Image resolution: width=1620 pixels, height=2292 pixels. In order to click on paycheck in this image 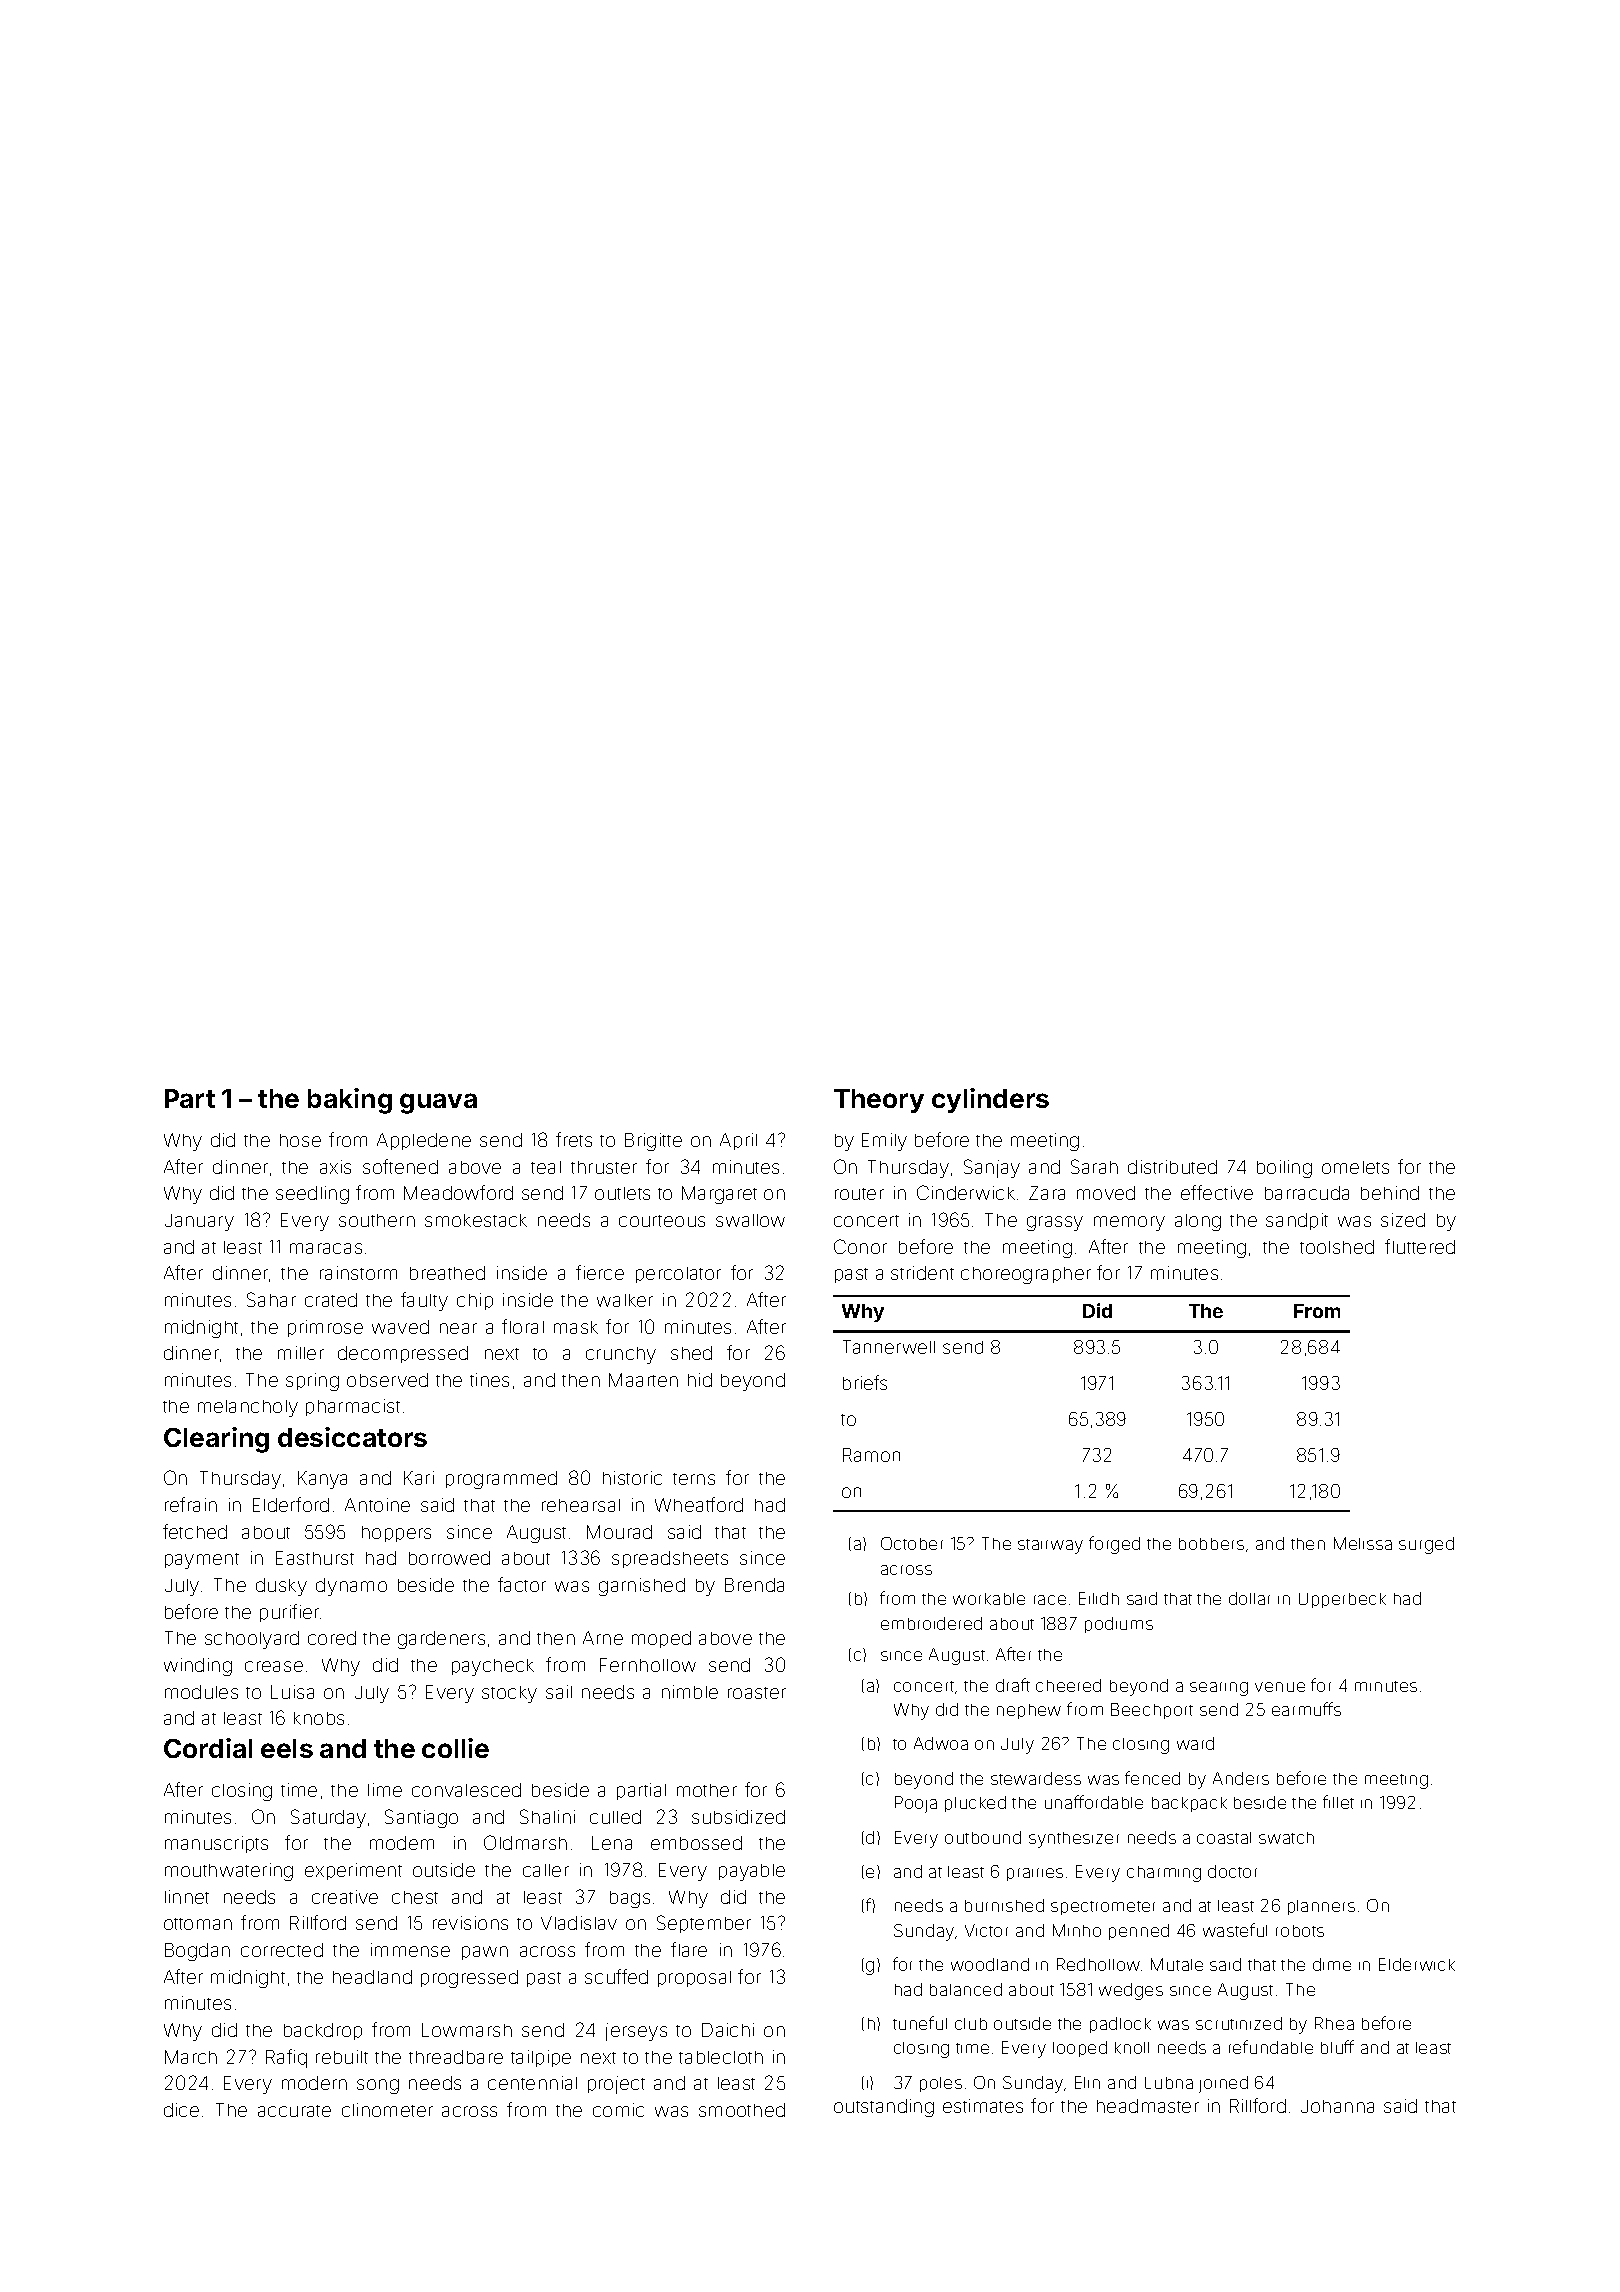, I will do `click(493, 1667)`.
